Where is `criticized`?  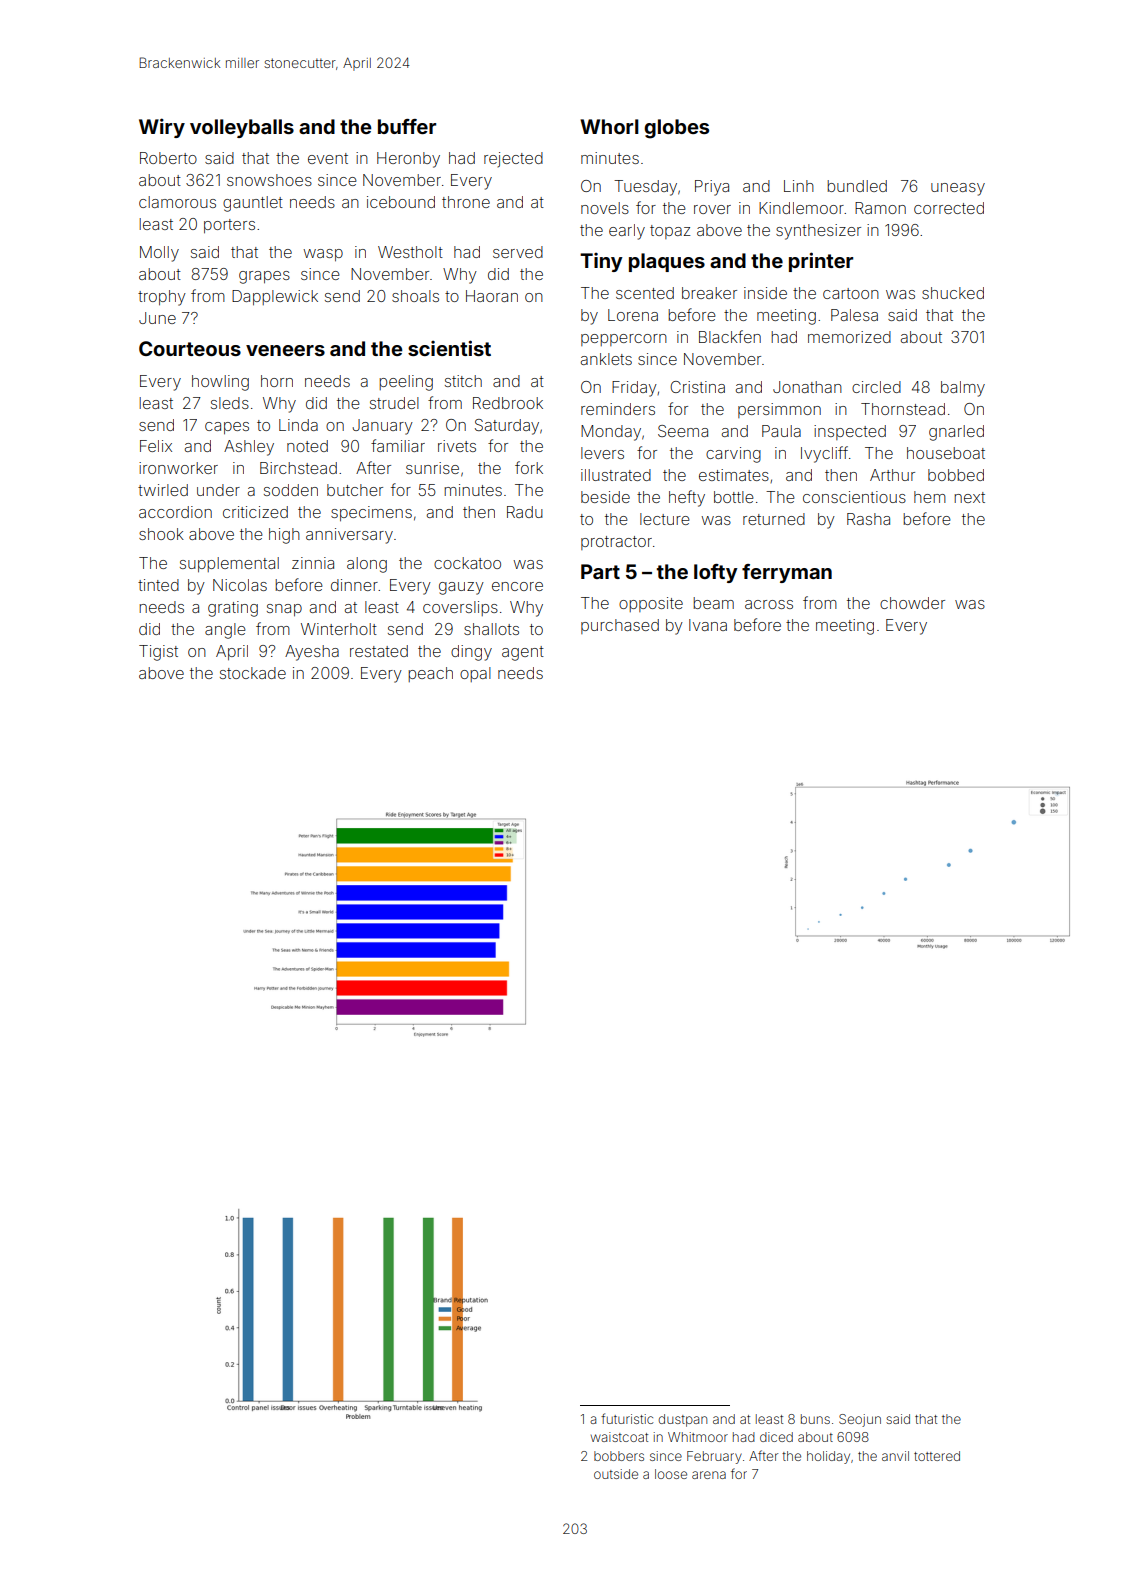
criticized is located at coordinates (255, 512).
